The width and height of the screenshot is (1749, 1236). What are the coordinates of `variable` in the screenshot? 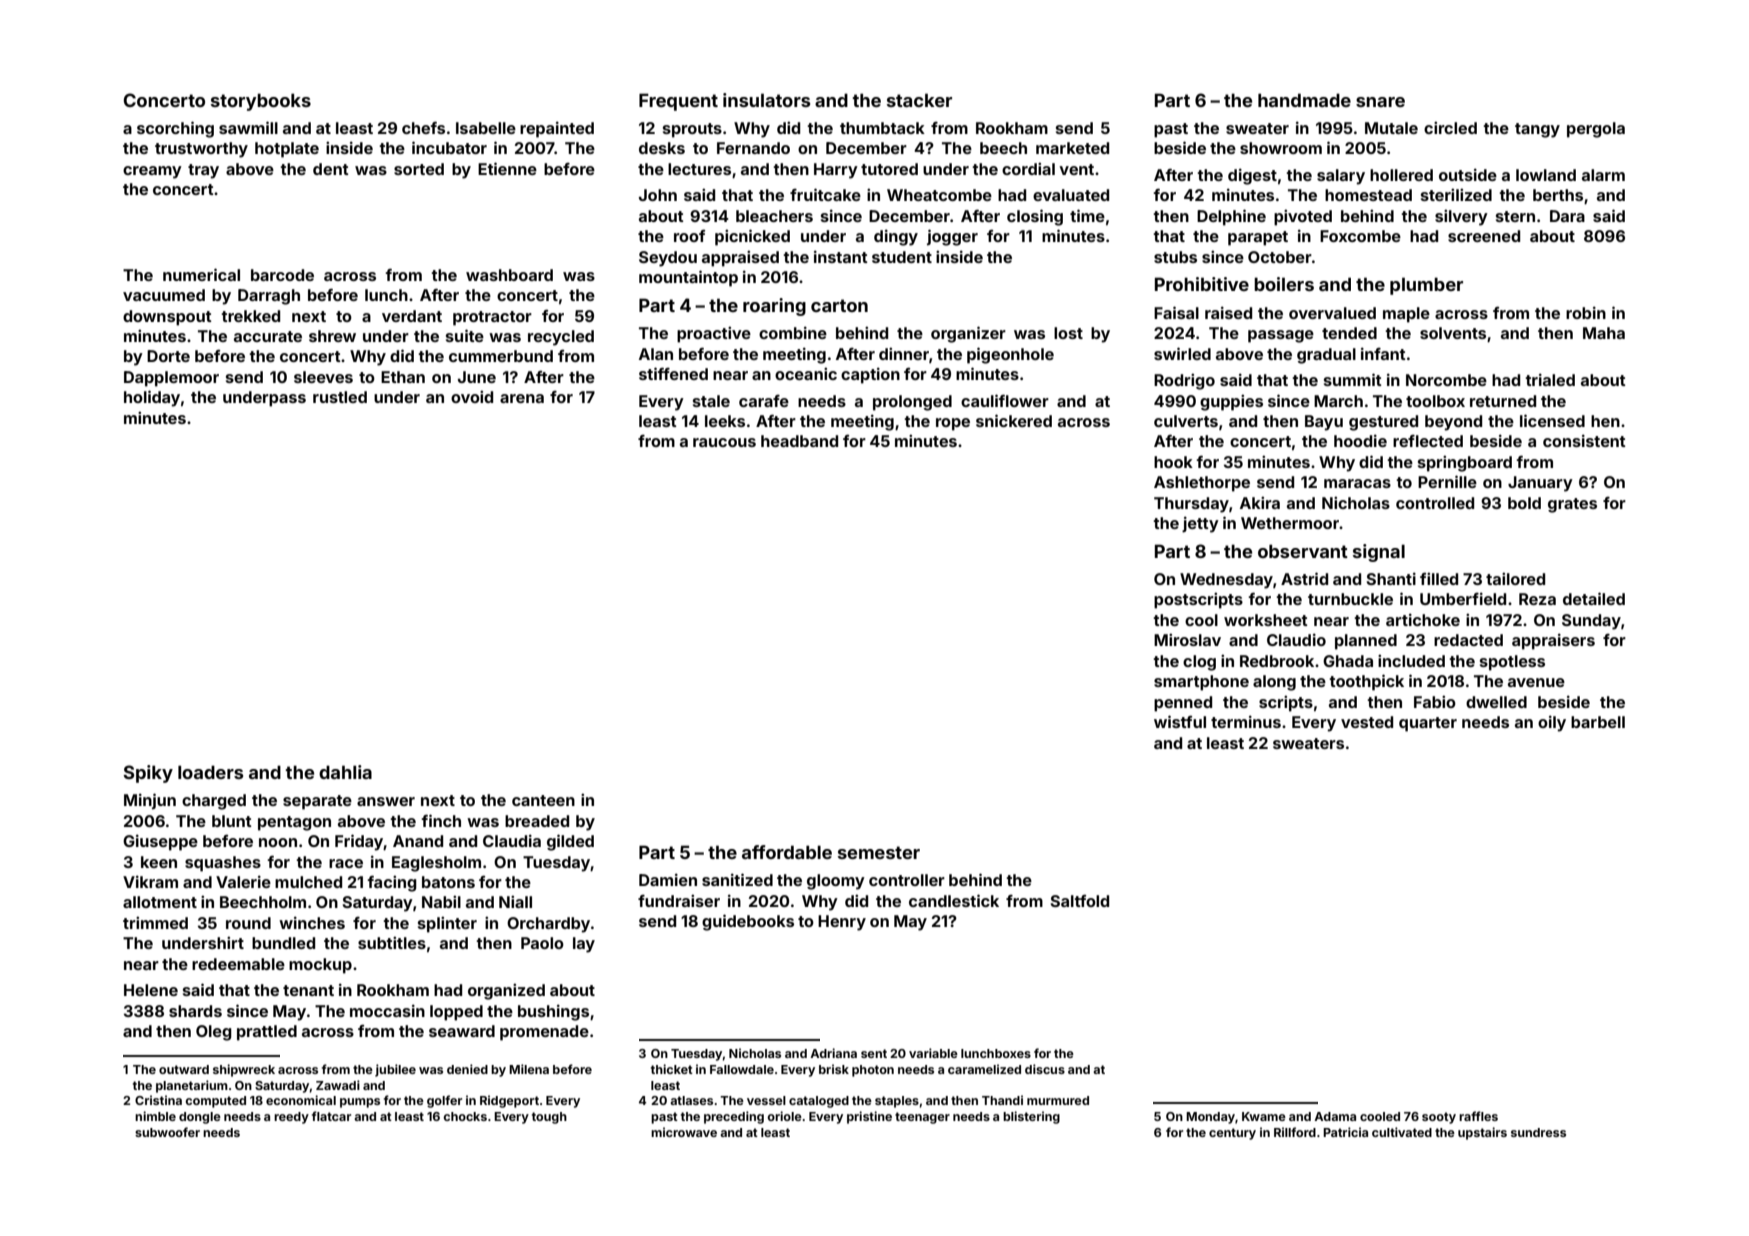 It's located at (933, 1053).
